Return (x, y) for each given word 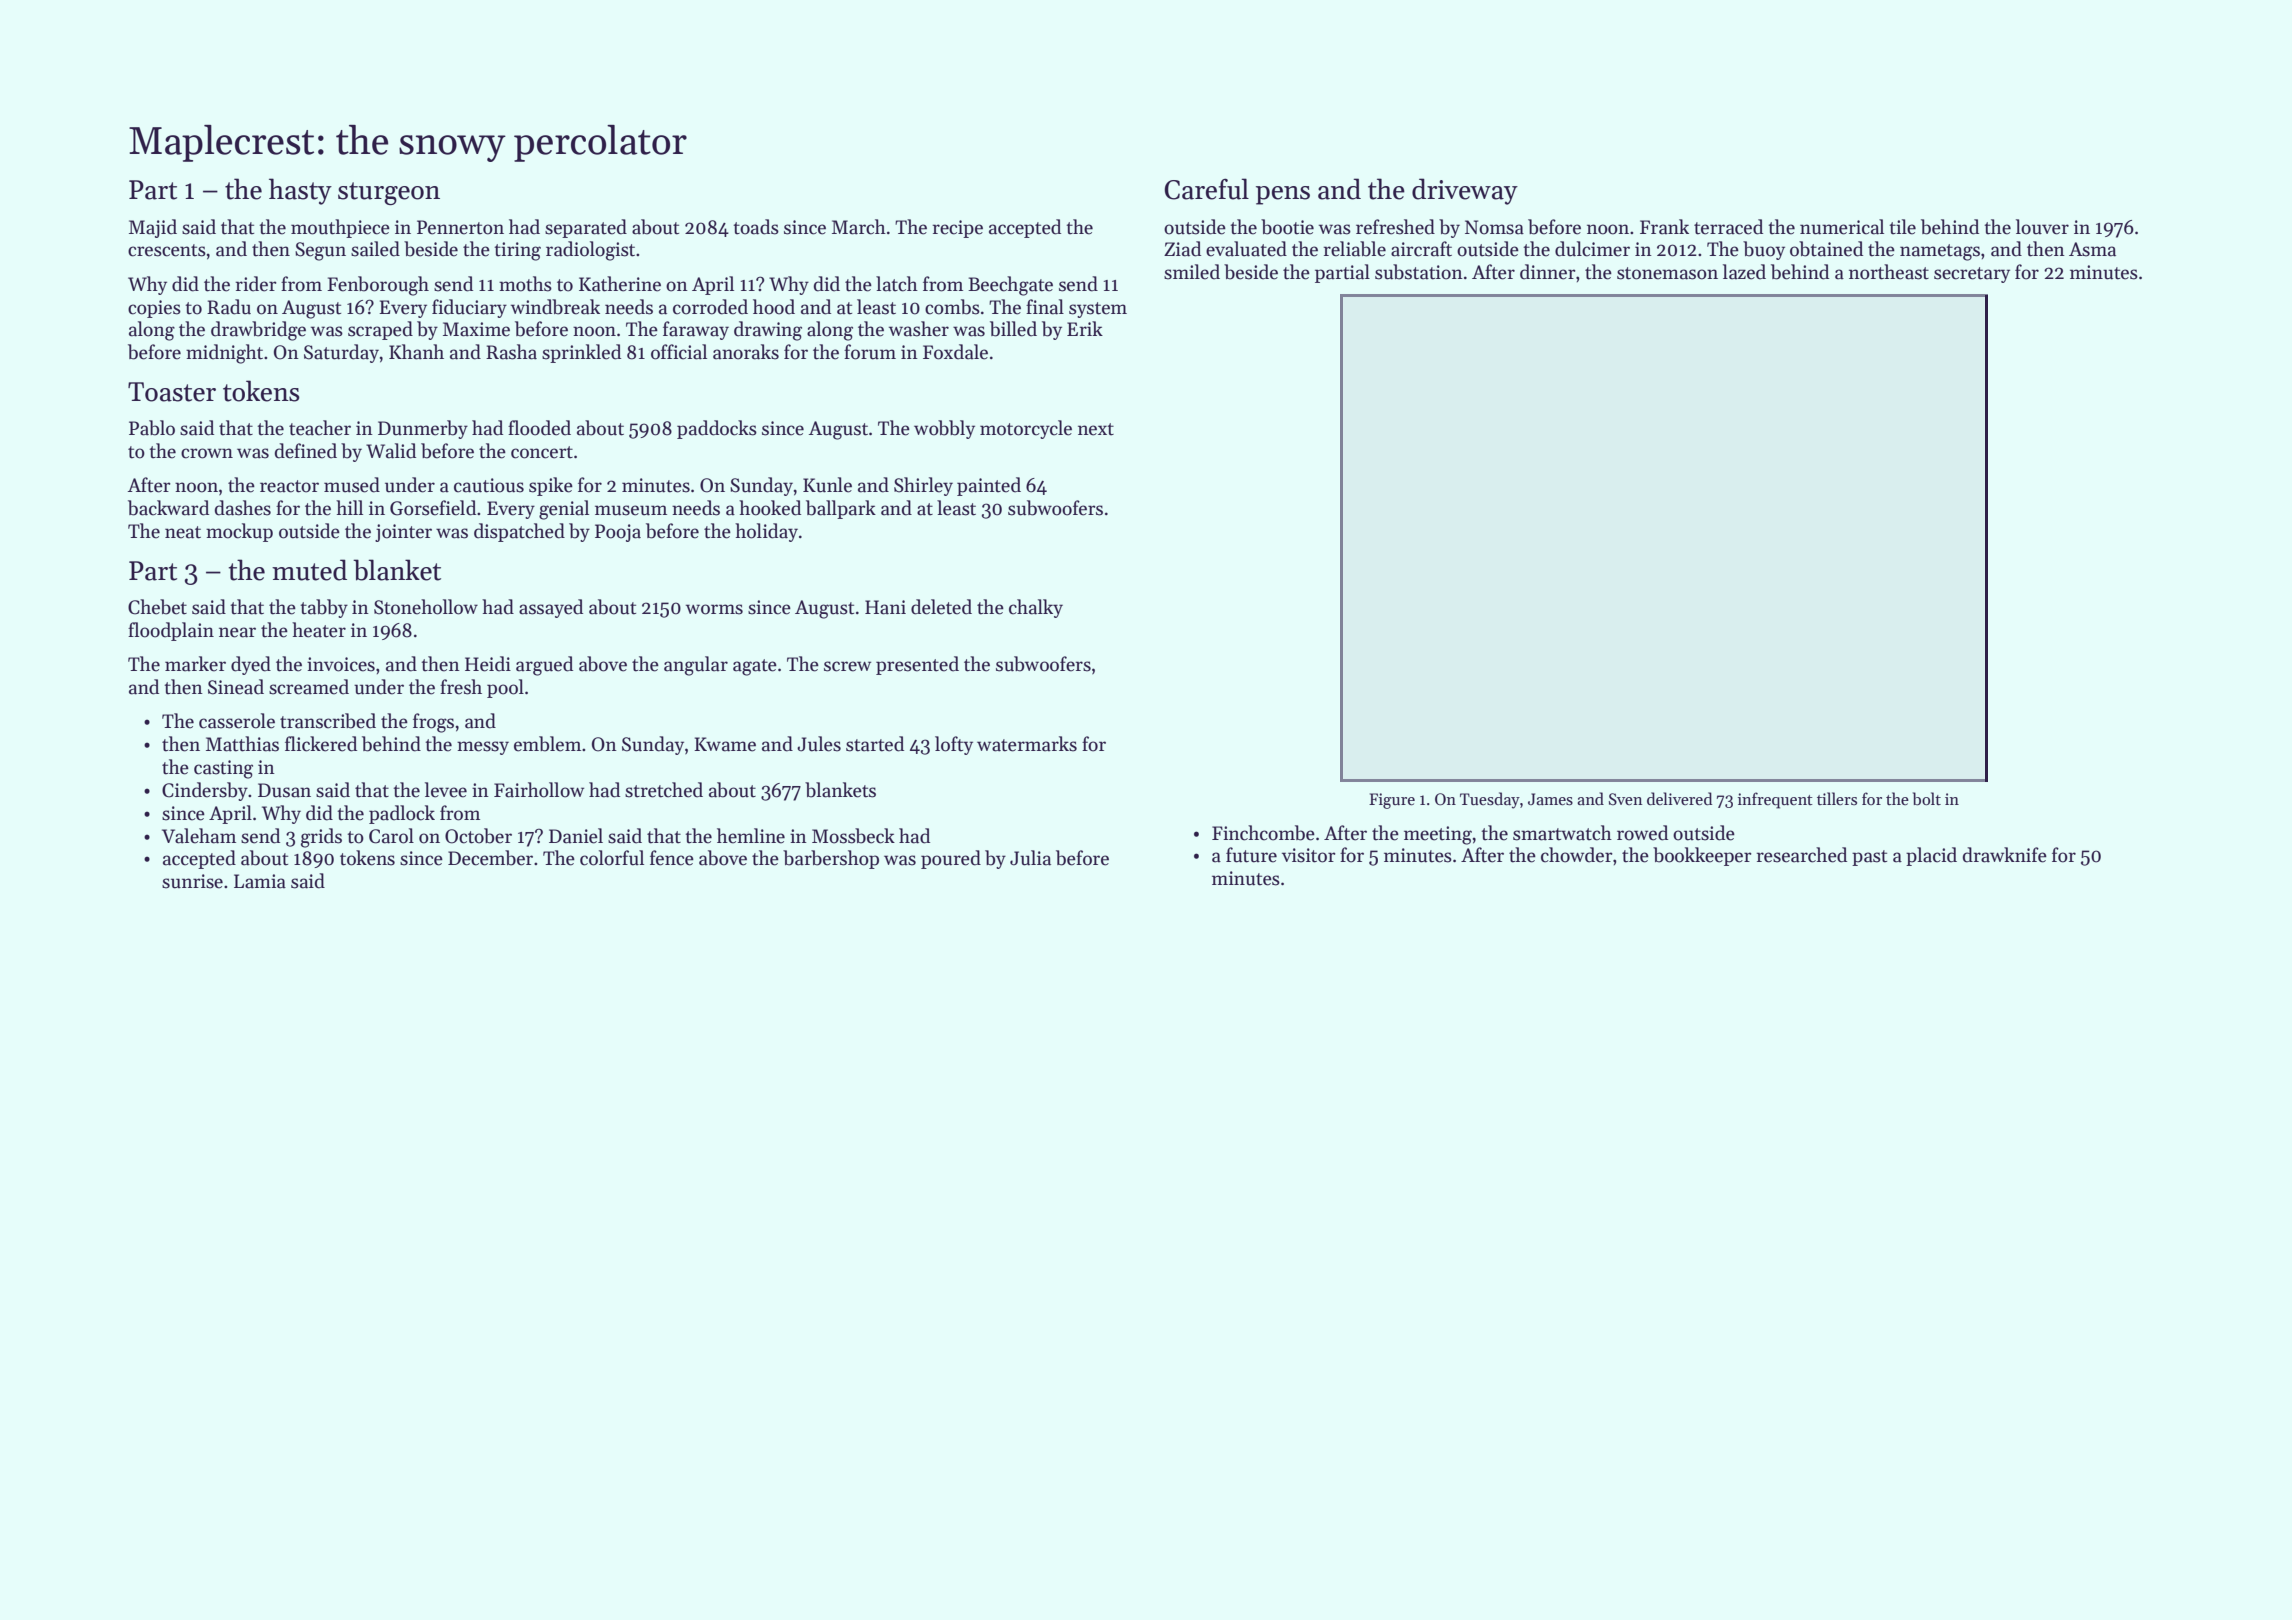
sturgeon (389, 193)
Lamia (260, 881)
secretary (1972, 275)
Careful (1207, 189)
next (1096, 429)
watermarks (1027, 744)
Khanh (416, 352)
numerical (1842, 227)
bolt (1927, 799)
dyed (251, 665)
